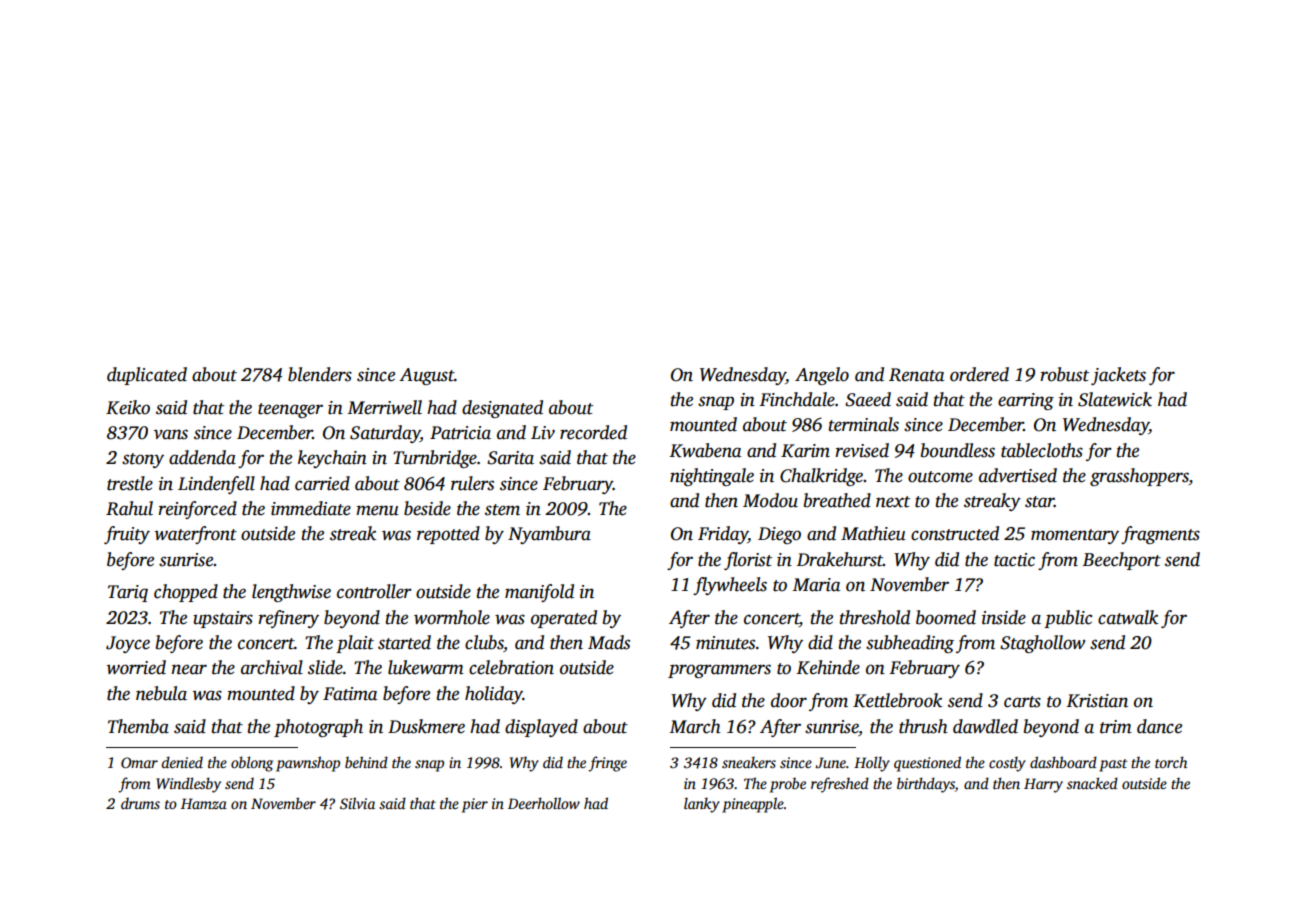  What do you see at coordinates (475, 805) in the image?
I see `pier` at bounding box center [475, 805].
